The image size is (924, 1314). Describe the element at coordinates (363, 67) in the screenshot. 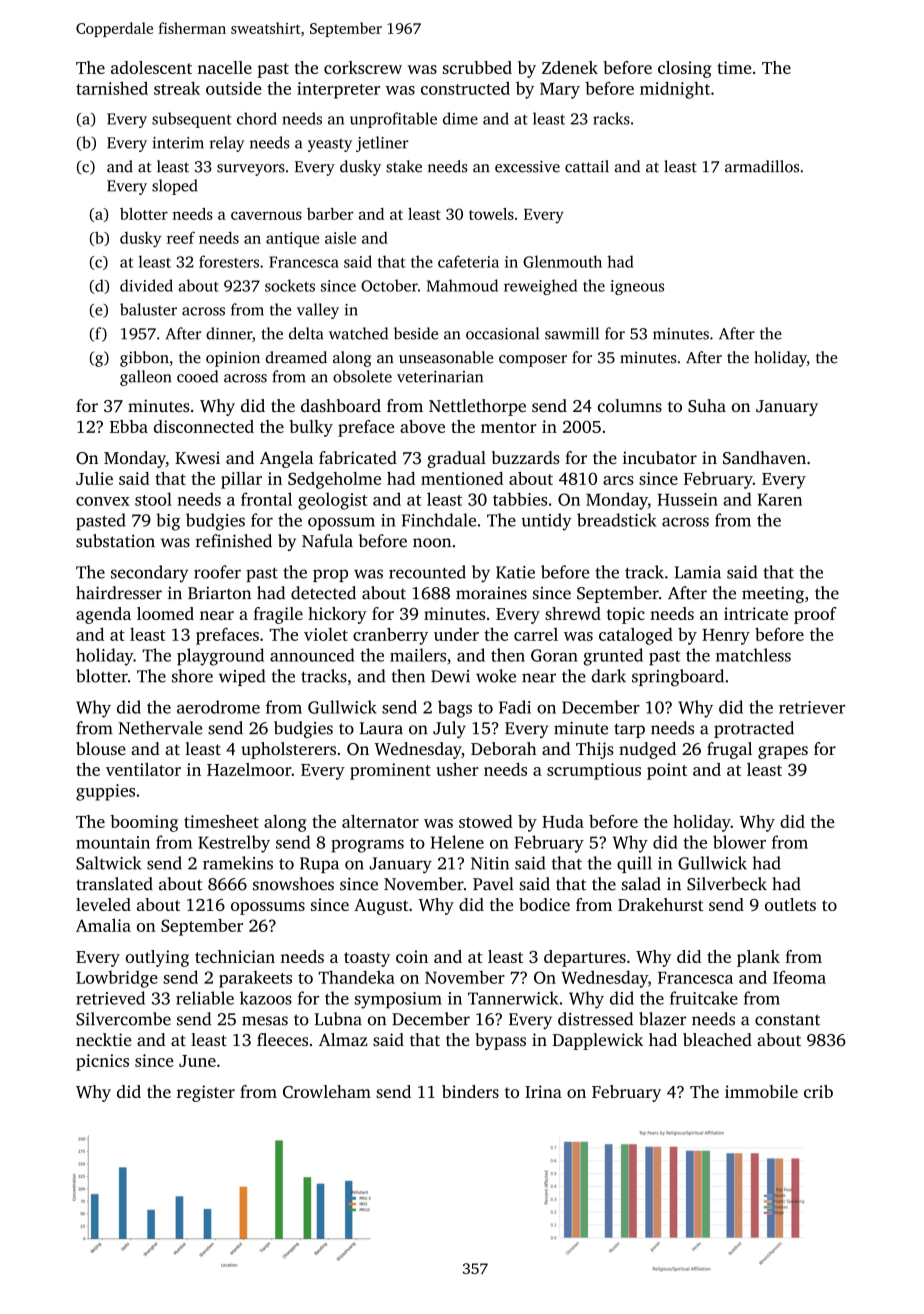

I see `corkscrew` at that location.
